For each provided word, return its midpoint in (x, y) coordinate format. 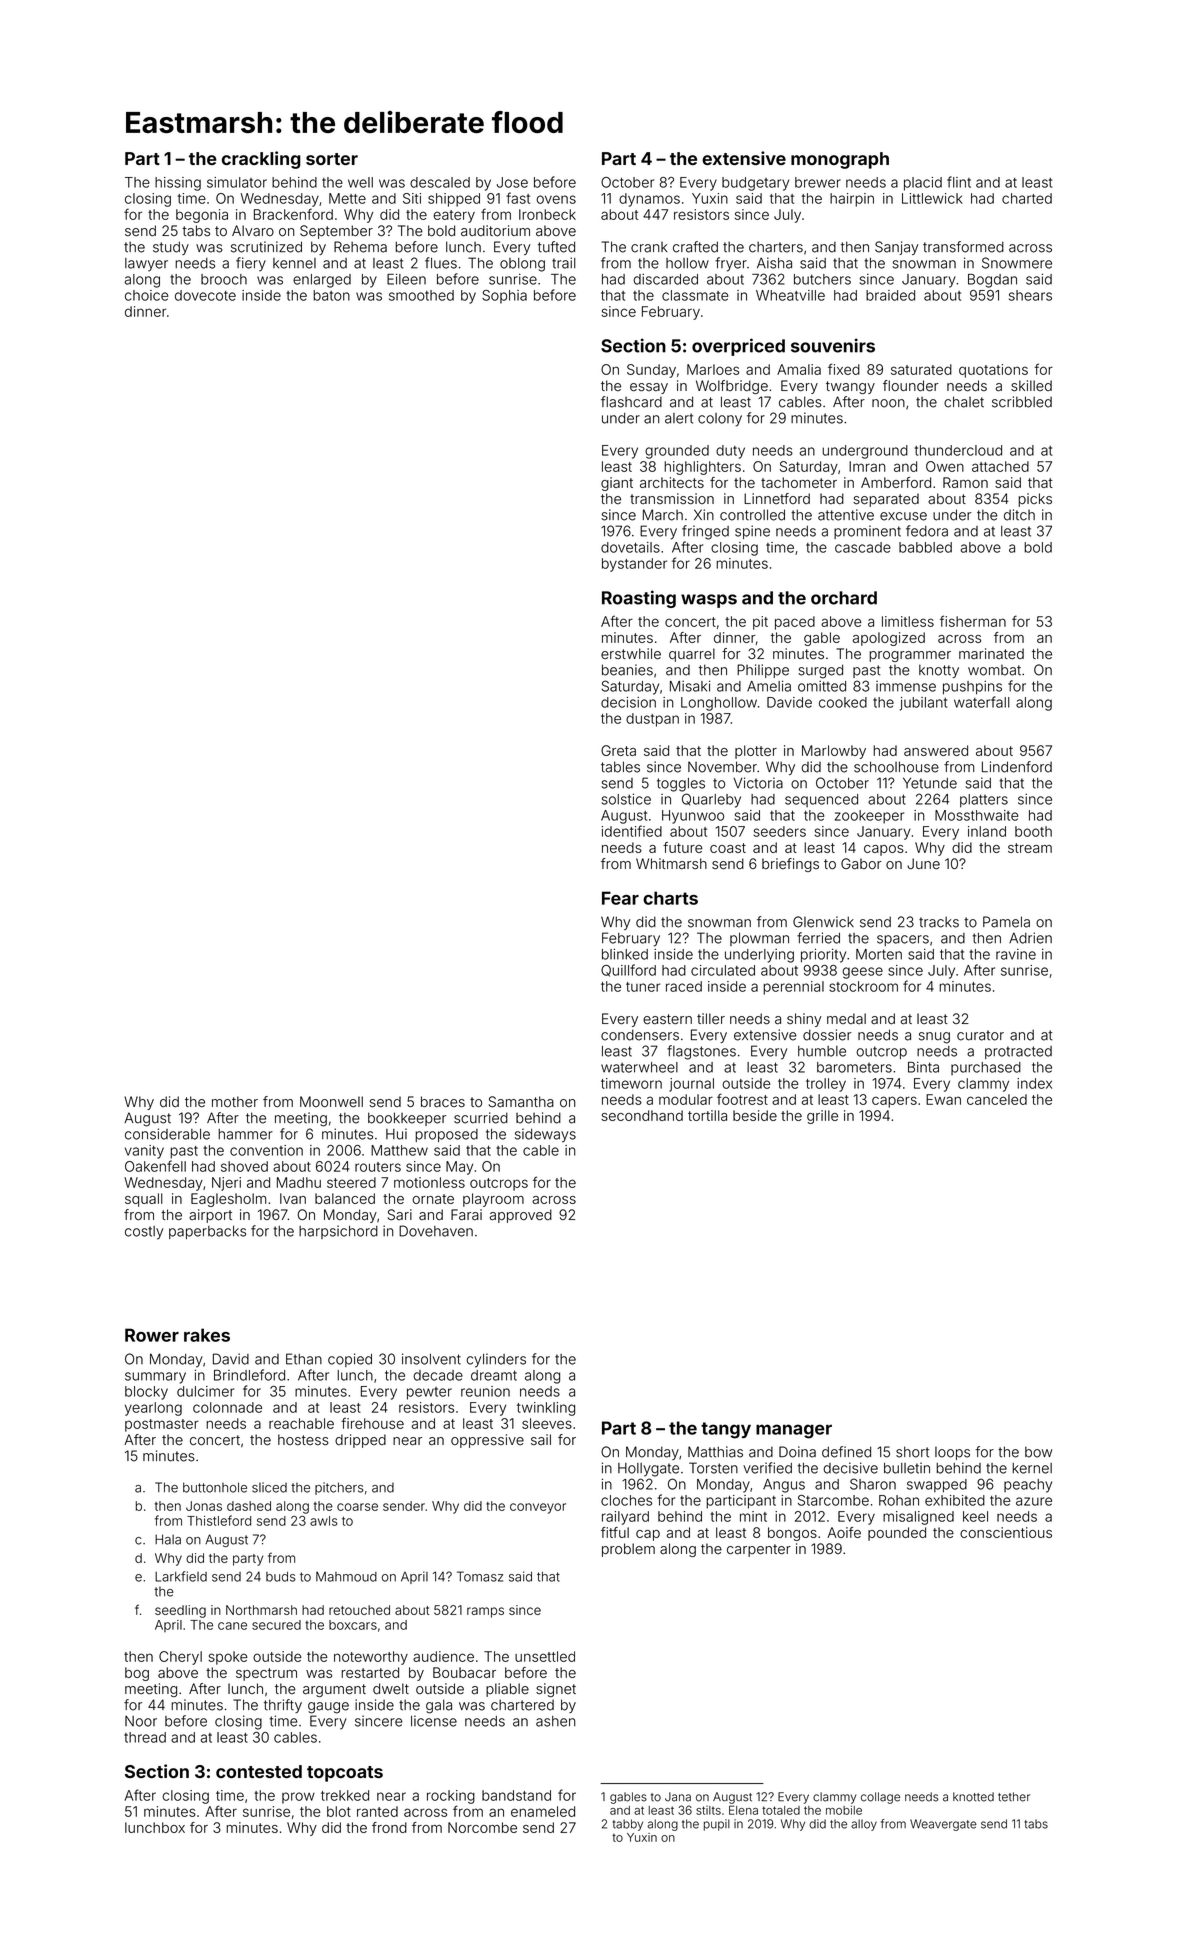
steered (351, 1182)
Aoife (844, 1532)
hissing (178, 184)
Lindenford (1017, 767)
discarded (665, 279)
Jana (678, 1797)
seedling (180, 1611)
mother (235, 1102)
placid (923, 184)
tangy (726, 1430)
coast (728, 848)
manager (794, 1431)
